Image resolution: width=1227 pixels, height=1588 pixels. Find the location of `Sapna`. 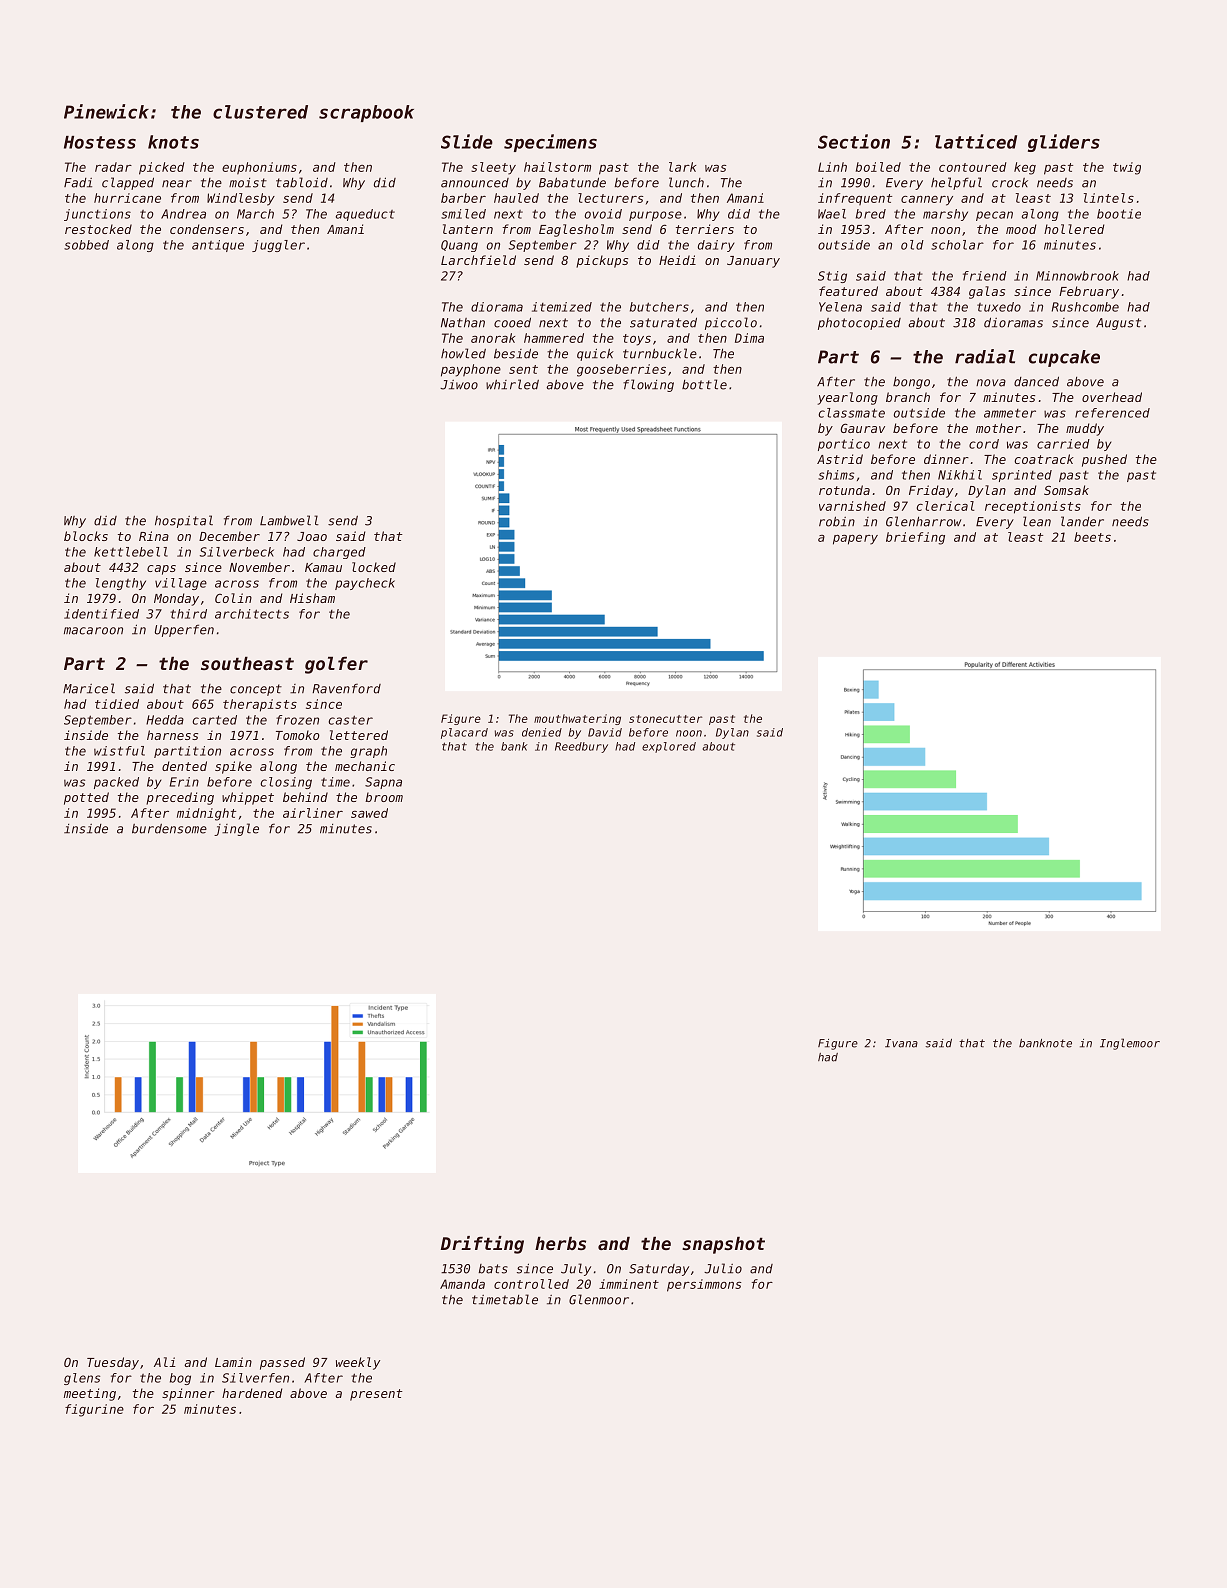

Sapna is located at coordinates (383, 783).
